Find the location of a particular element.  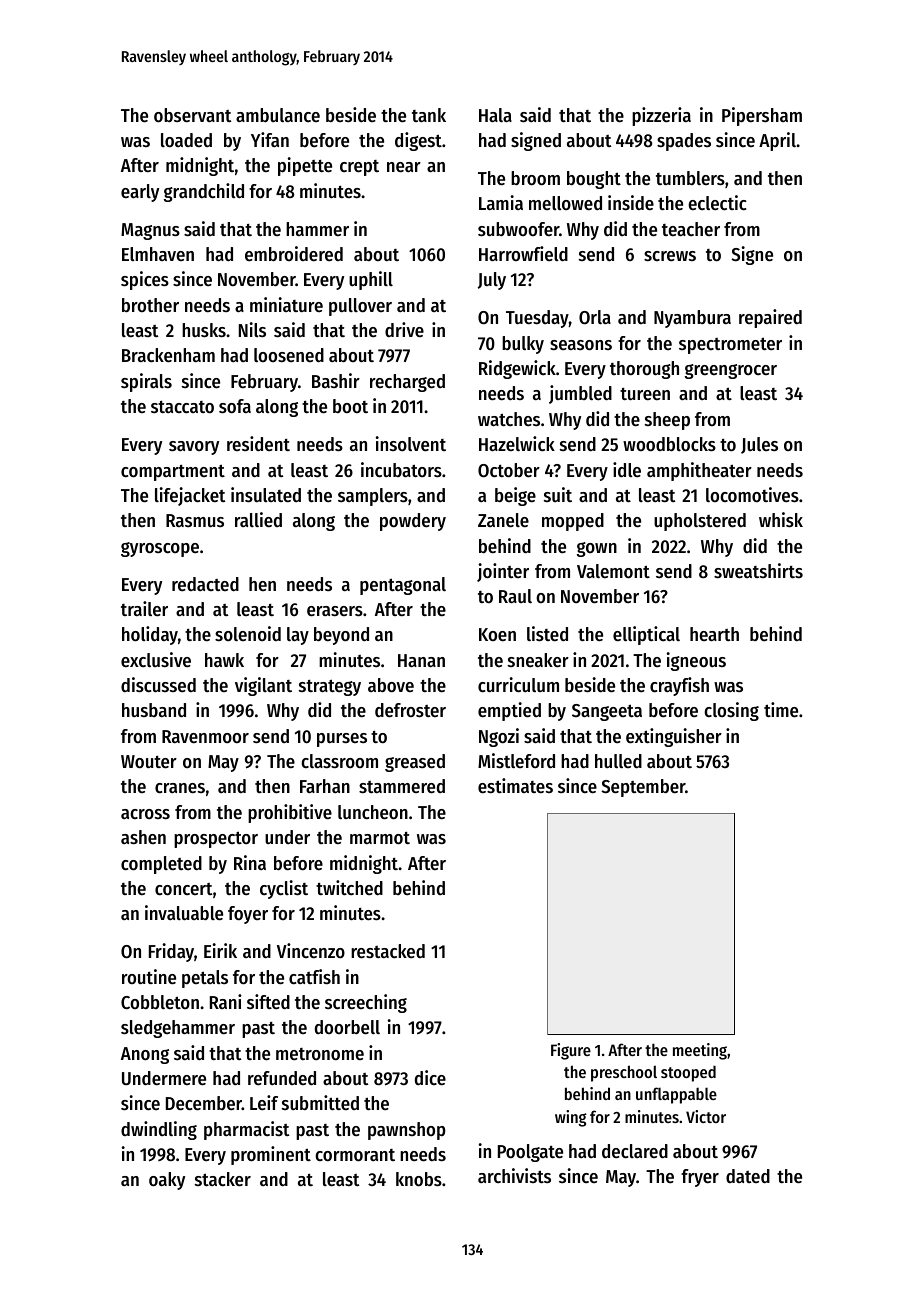

Valemont is located at coordinates (613, 571).
